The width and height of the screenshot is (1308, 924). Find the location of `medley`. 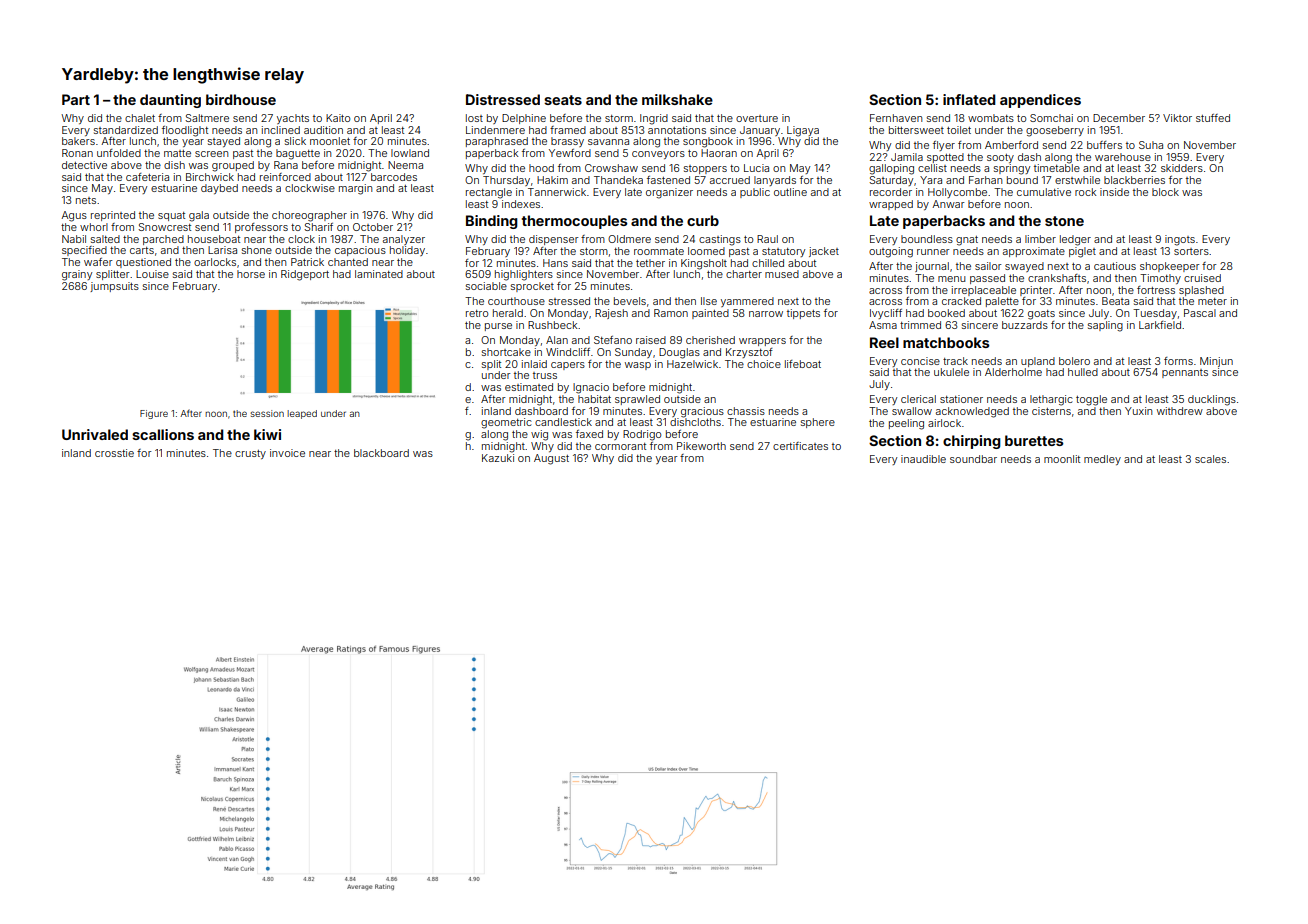

medley is located at coordinates (1102, 460).
